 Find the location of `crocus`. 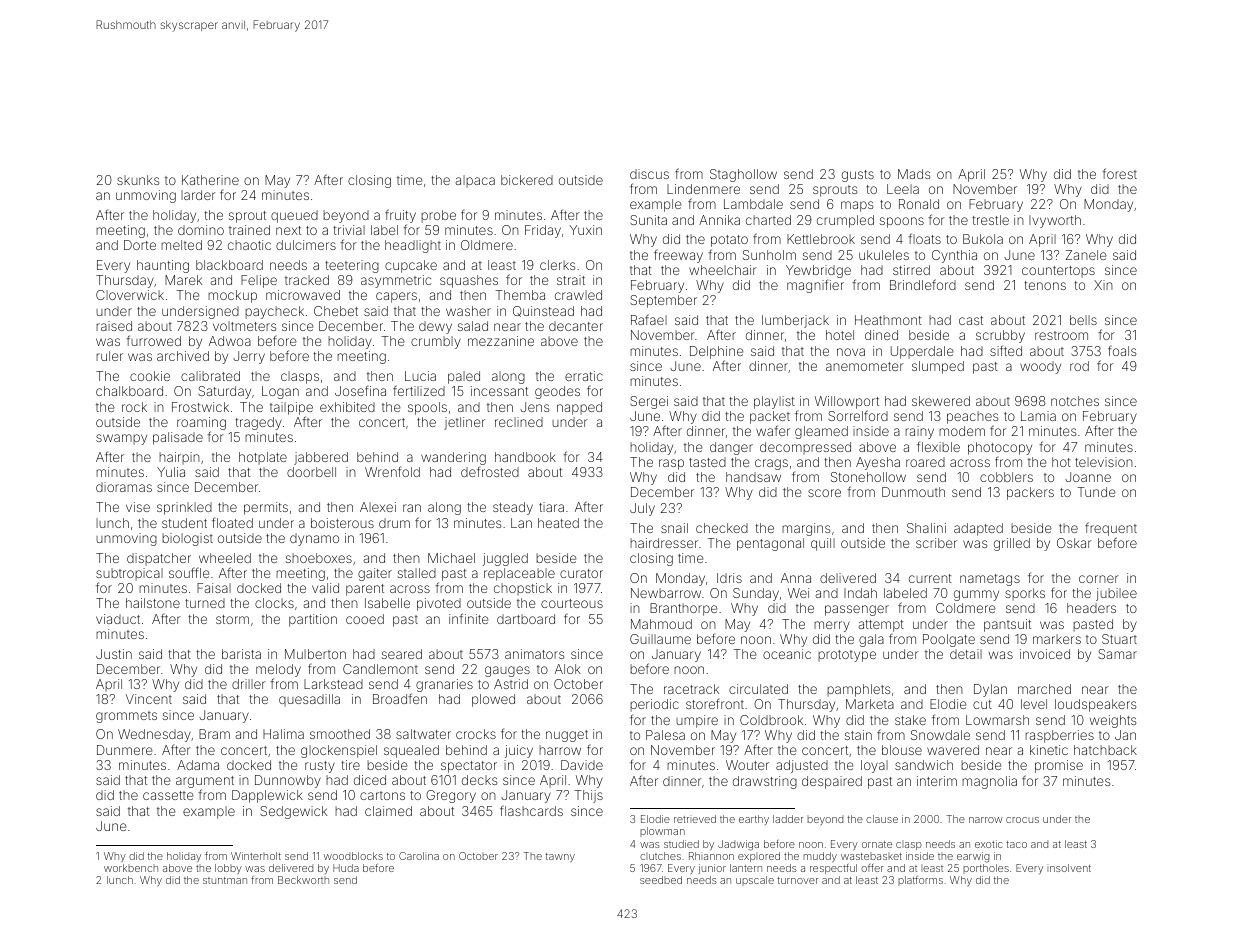

crocus is located at coordinates (1022, 820).
